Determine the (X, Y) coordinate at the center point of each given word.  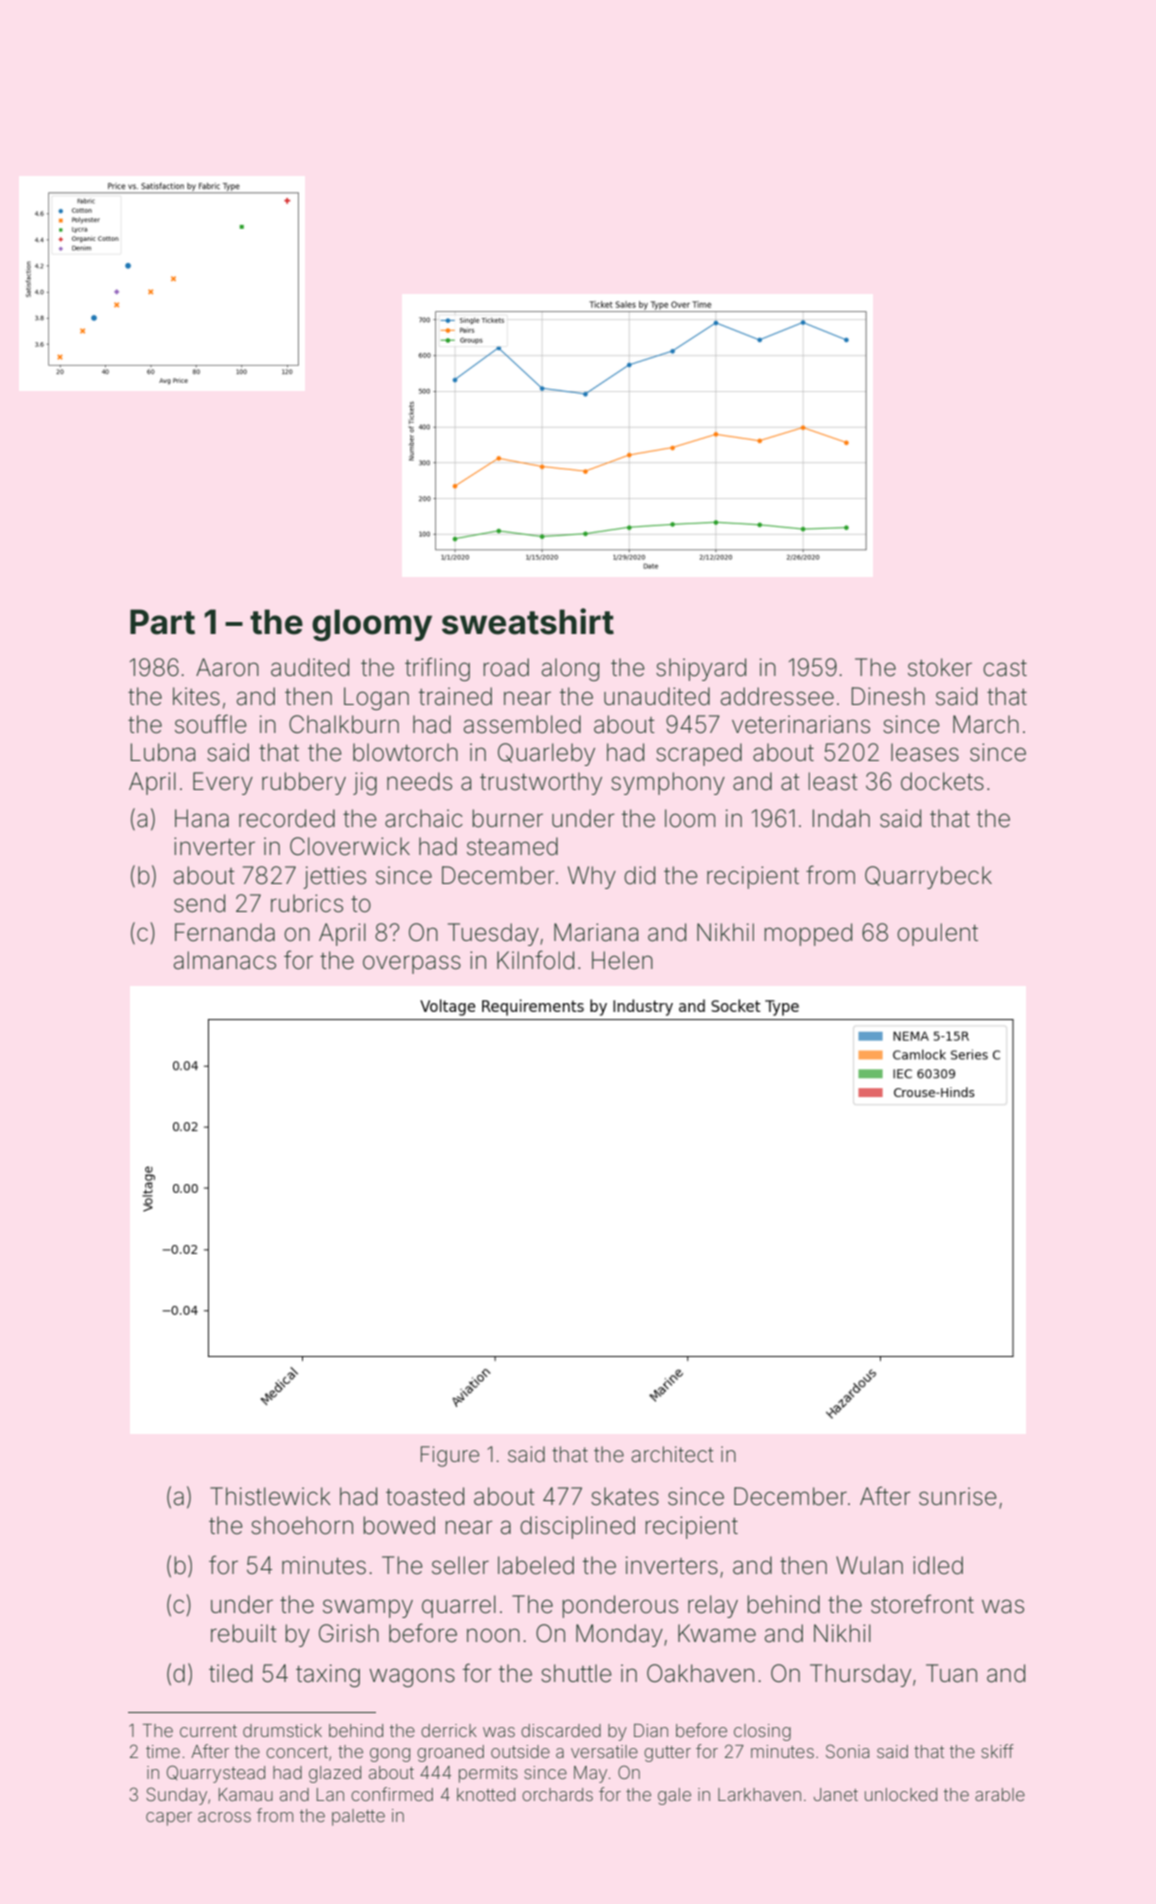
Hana (202, 818)
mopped (808, 934)
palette (358, 1817)
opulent (937, 934)
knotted (486, 1794)
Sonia (847, 1751)
